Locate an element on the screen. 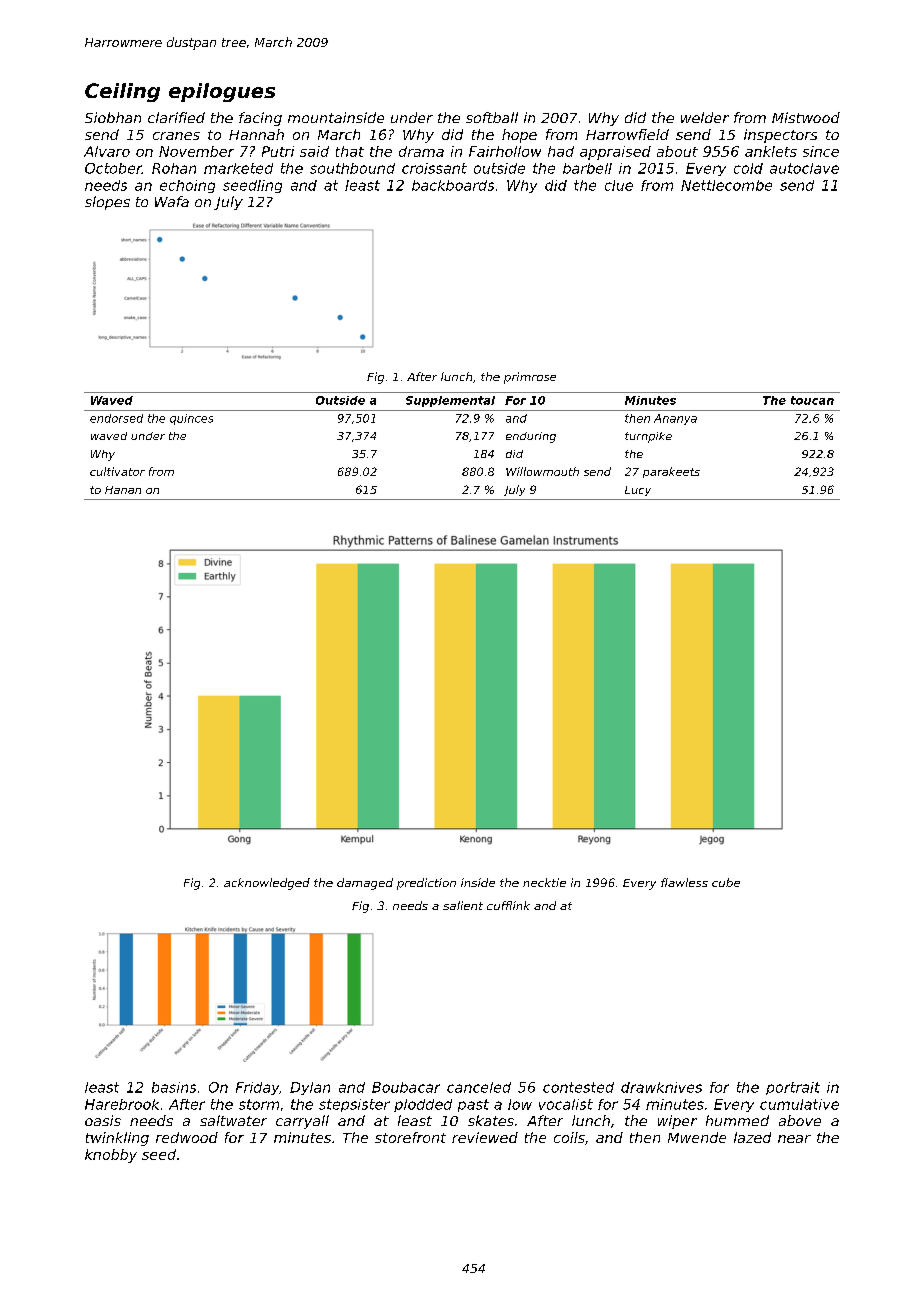 This screenshot has width=924, height=1308. Hanan is located at coordinates (123, 490).
